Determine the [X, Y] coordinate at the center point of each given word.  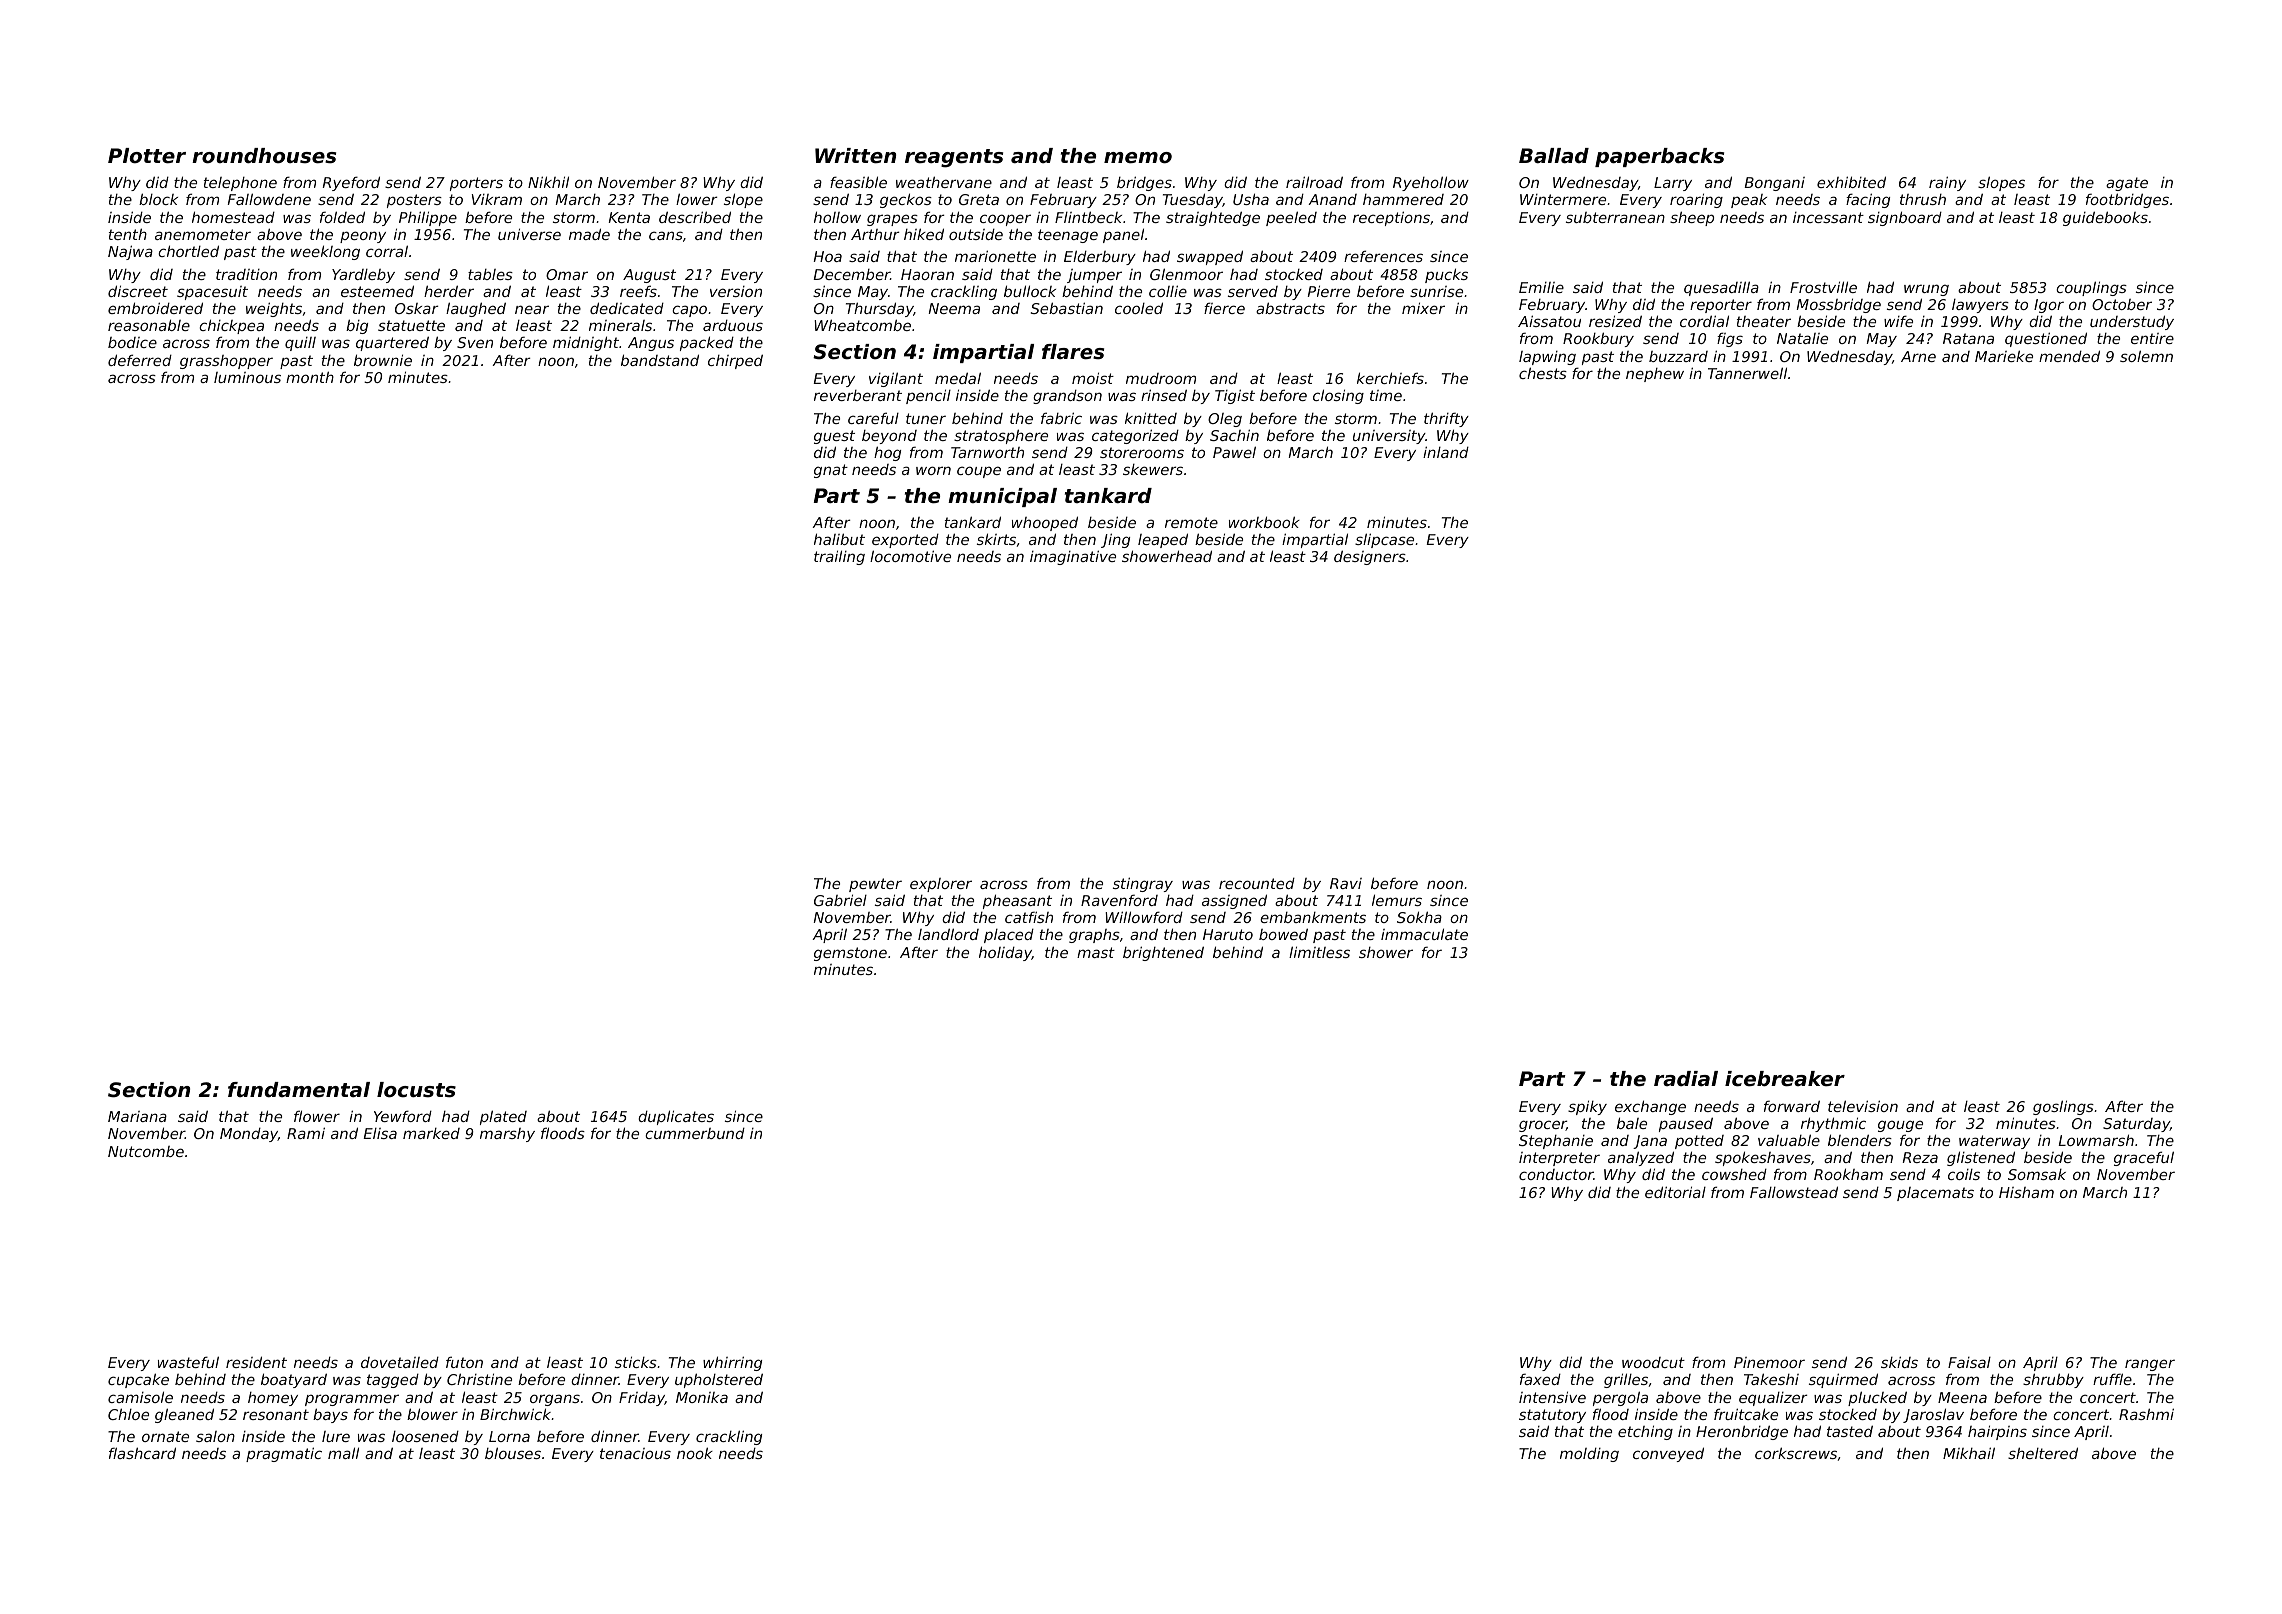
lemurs [1397, 900]
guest [834, 437]
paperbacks [1659, 157]
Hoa [828, 256]
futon [464, 1362]
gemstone [850, 954]
